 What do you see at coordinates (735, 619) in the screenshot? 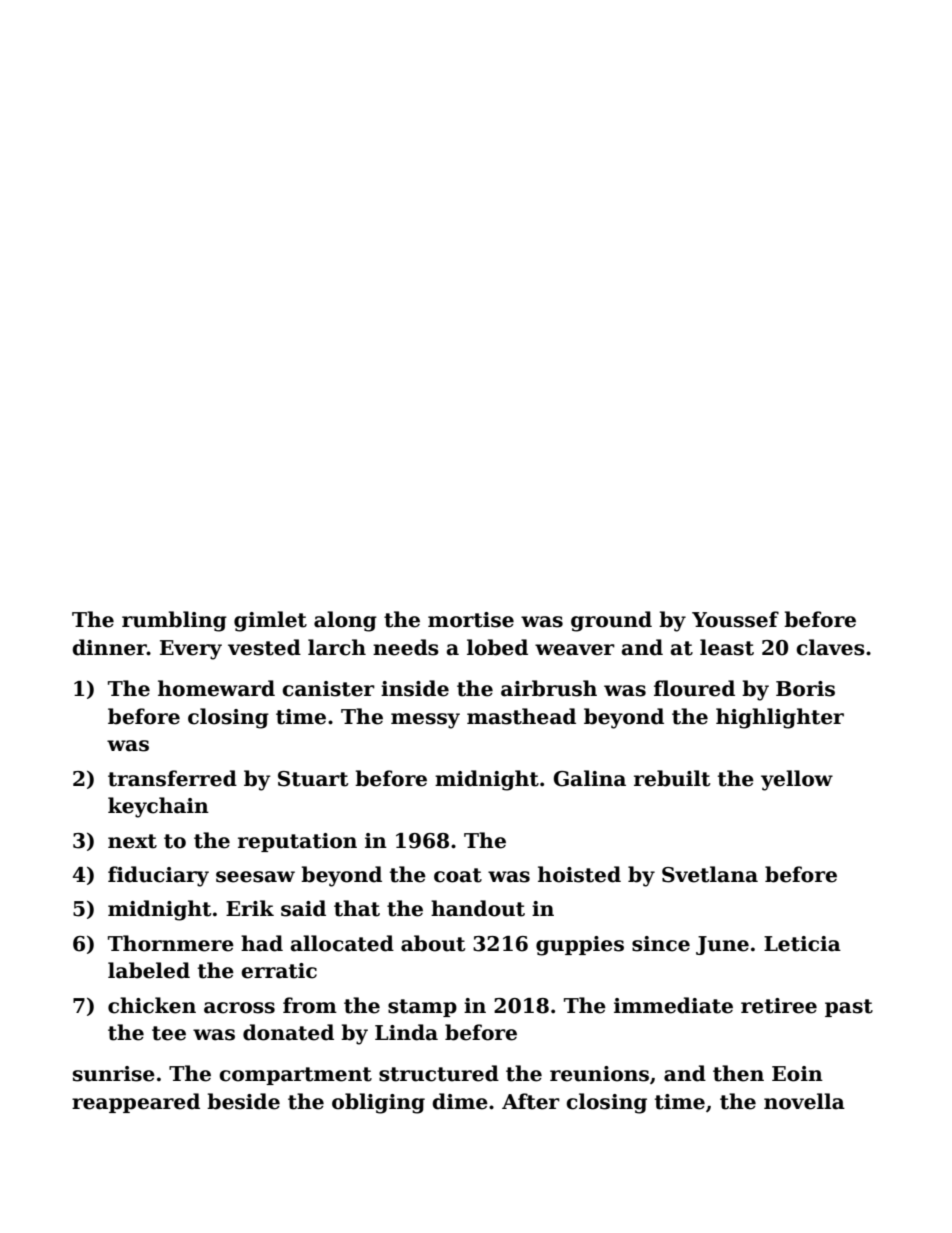
I see `Youssef` at bounding box center [735, 619].
